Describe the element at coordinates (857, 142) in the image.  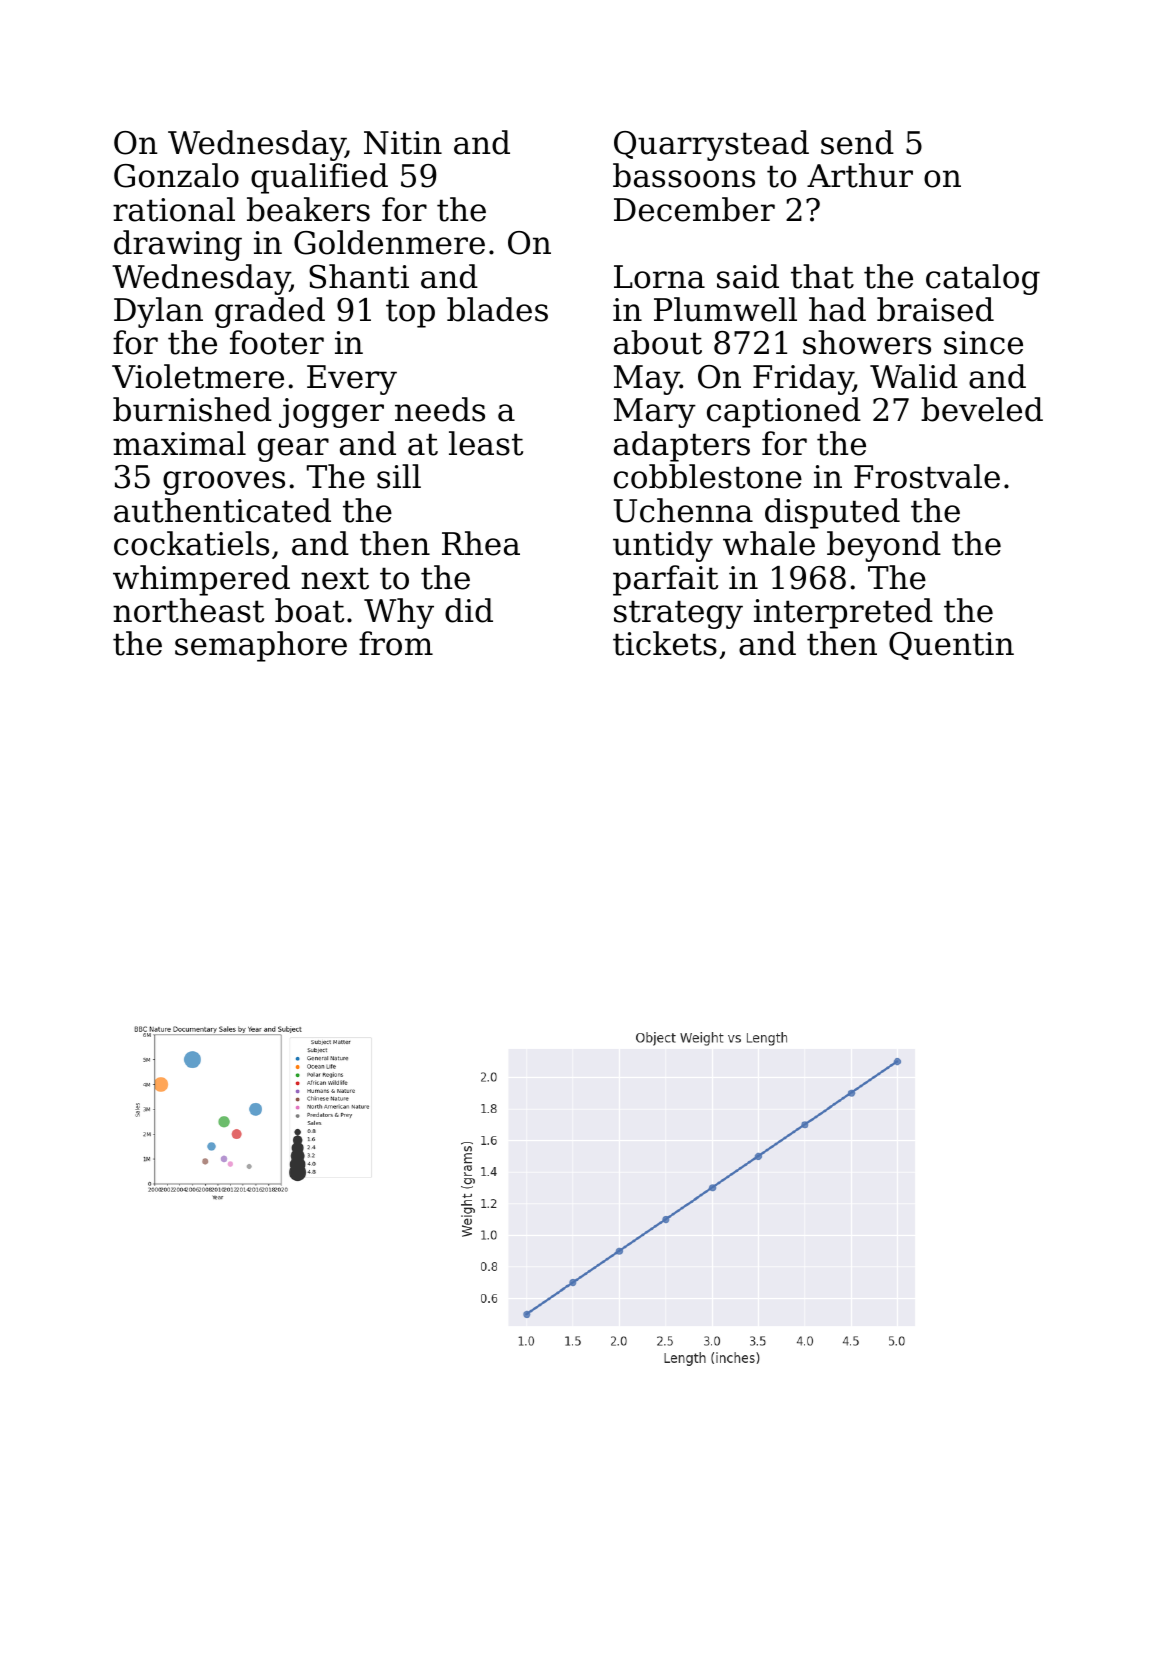
I see `send` at that location.
